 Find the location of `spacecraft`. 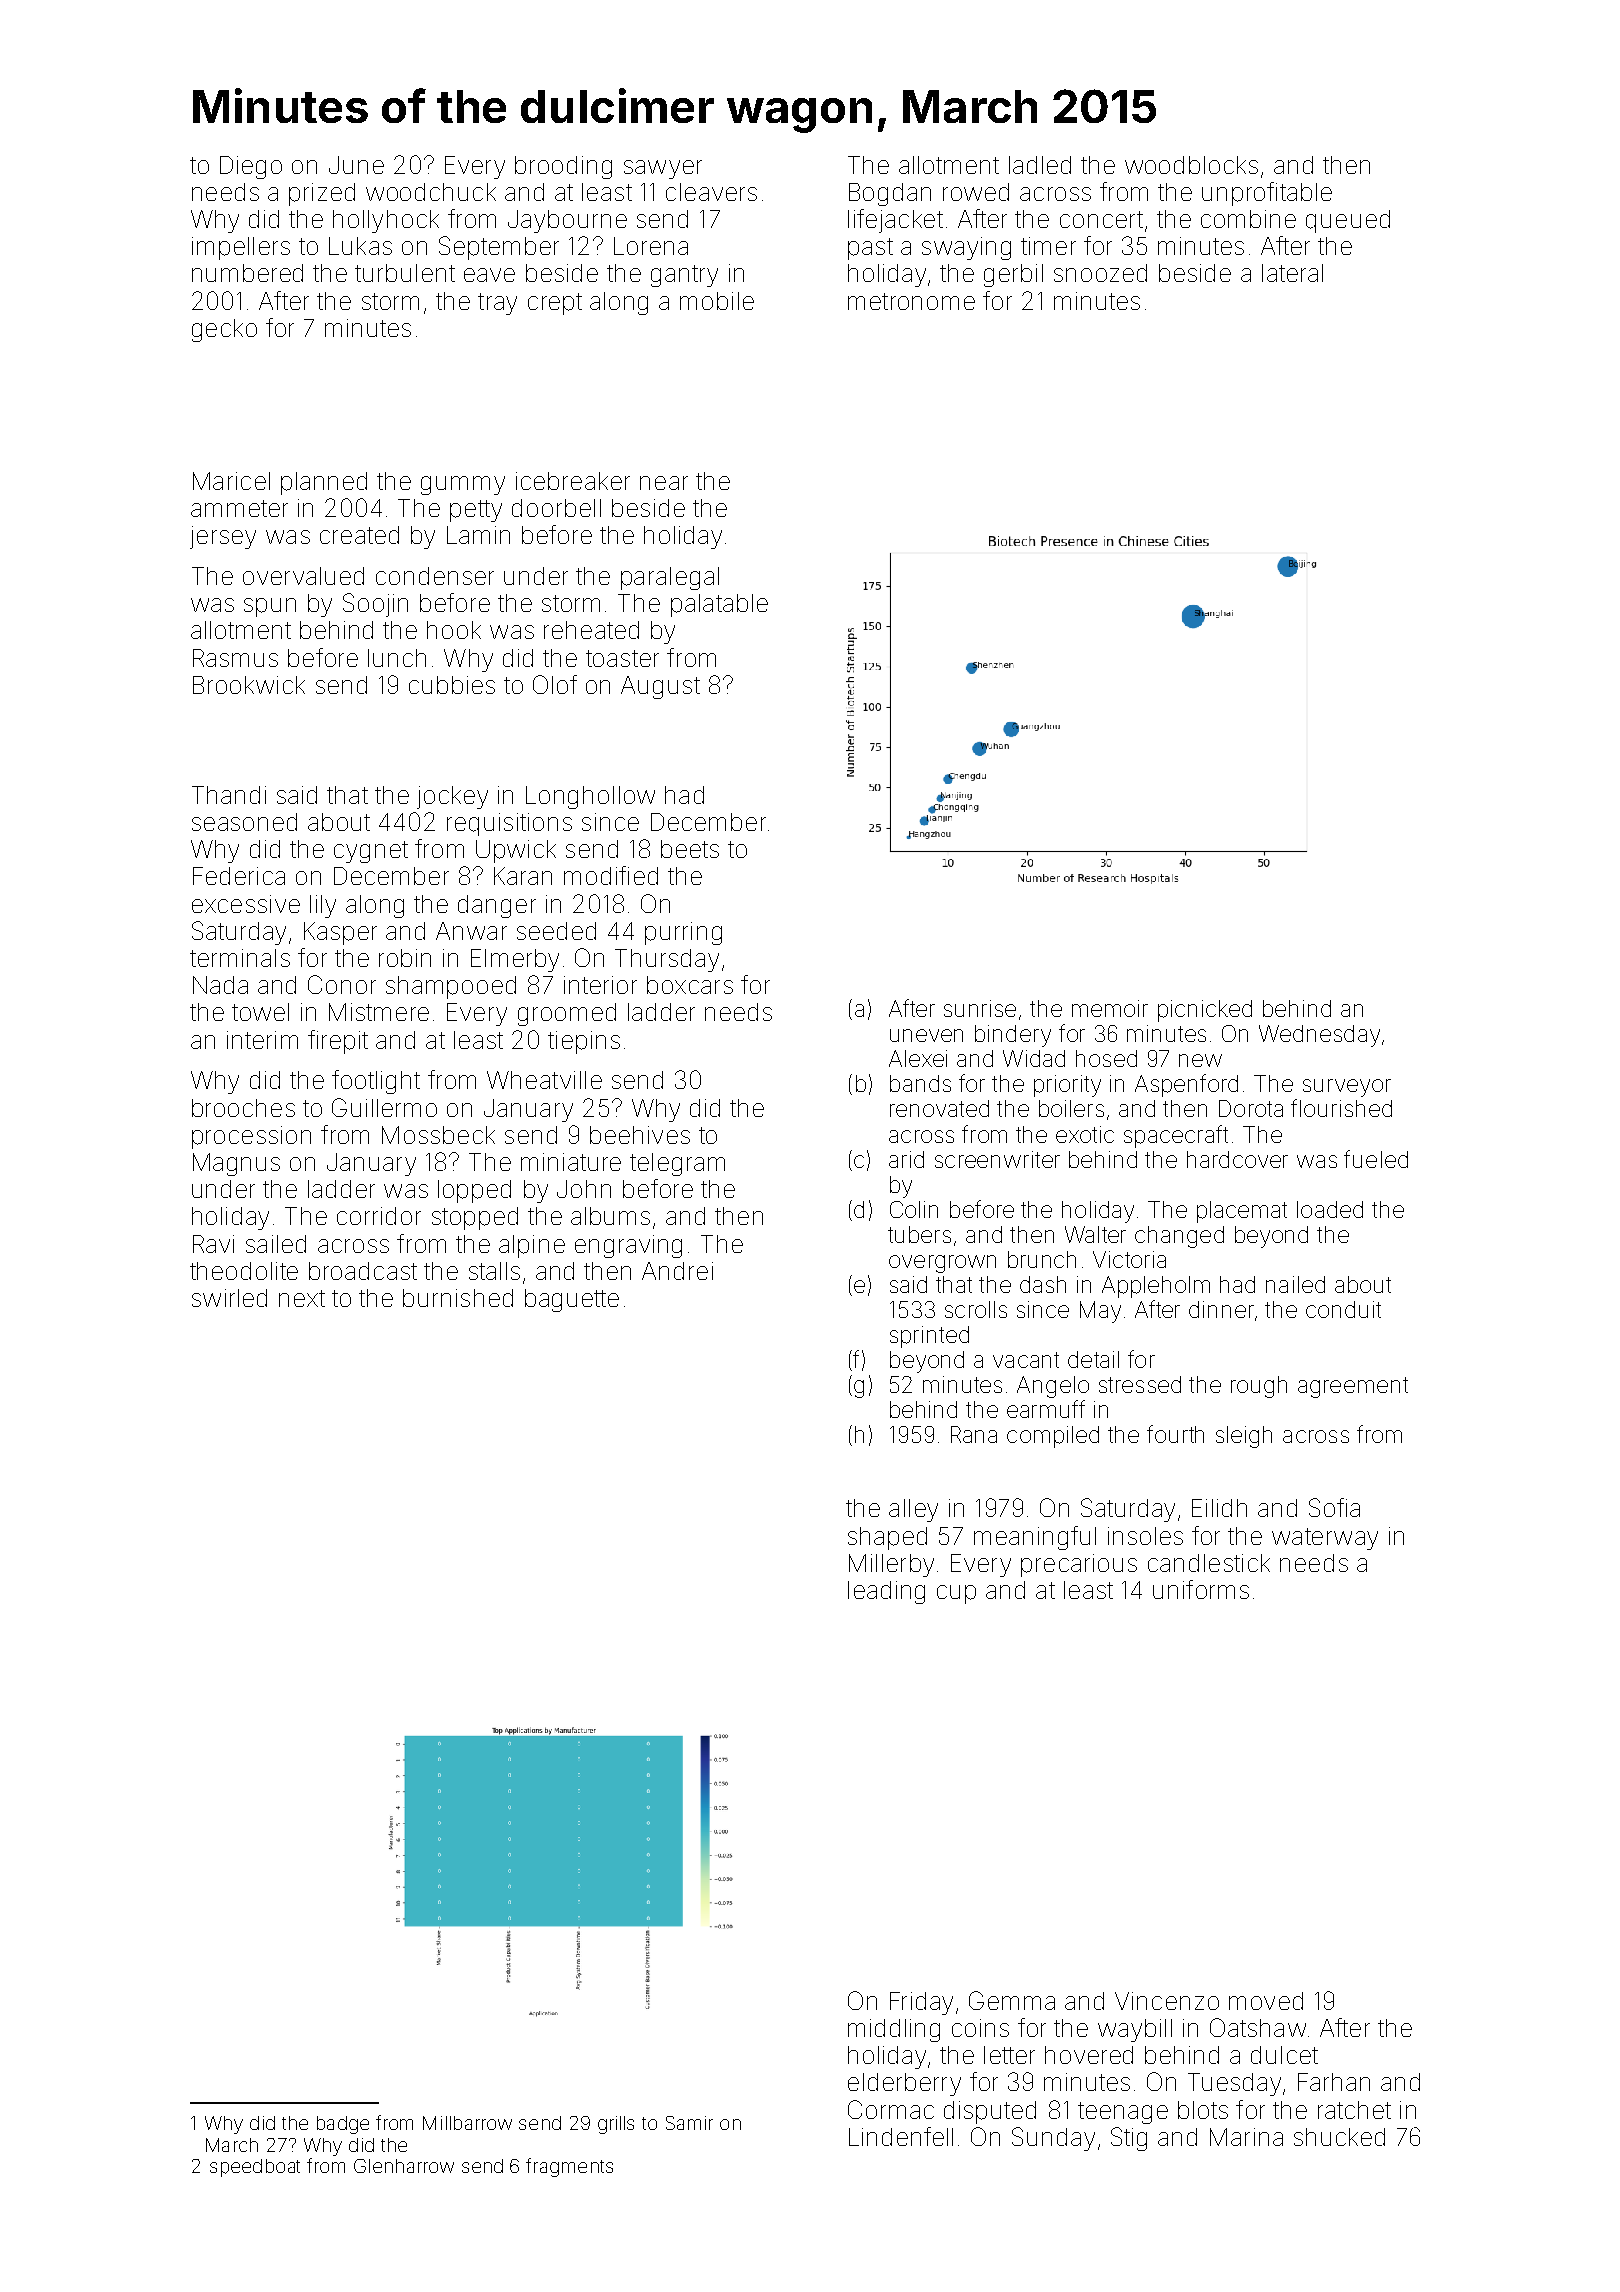

spacecraft is located at coordinates (1176, 1136).
